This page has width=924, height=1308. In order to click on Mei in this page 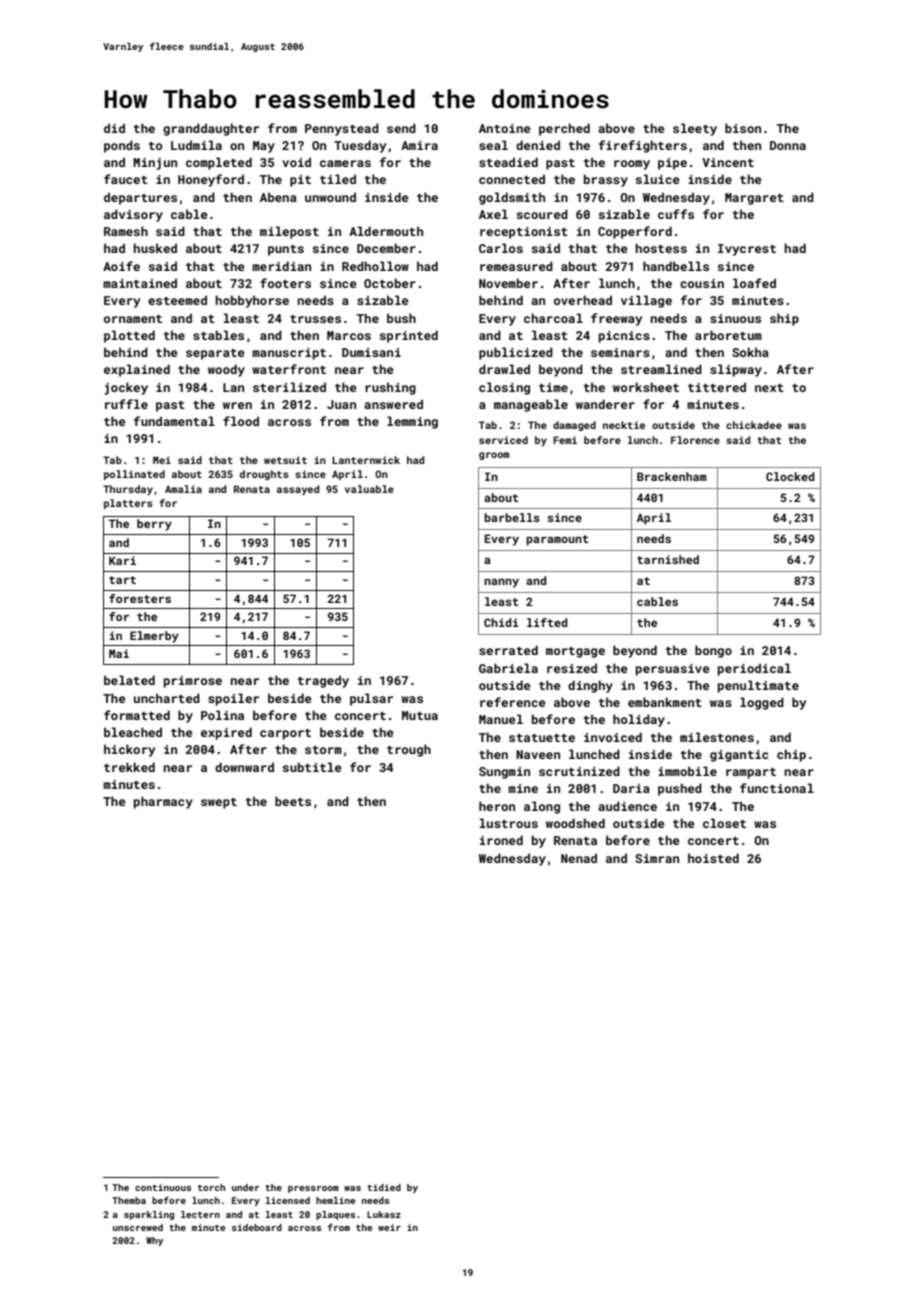, I will do `click(162, 460)`.
